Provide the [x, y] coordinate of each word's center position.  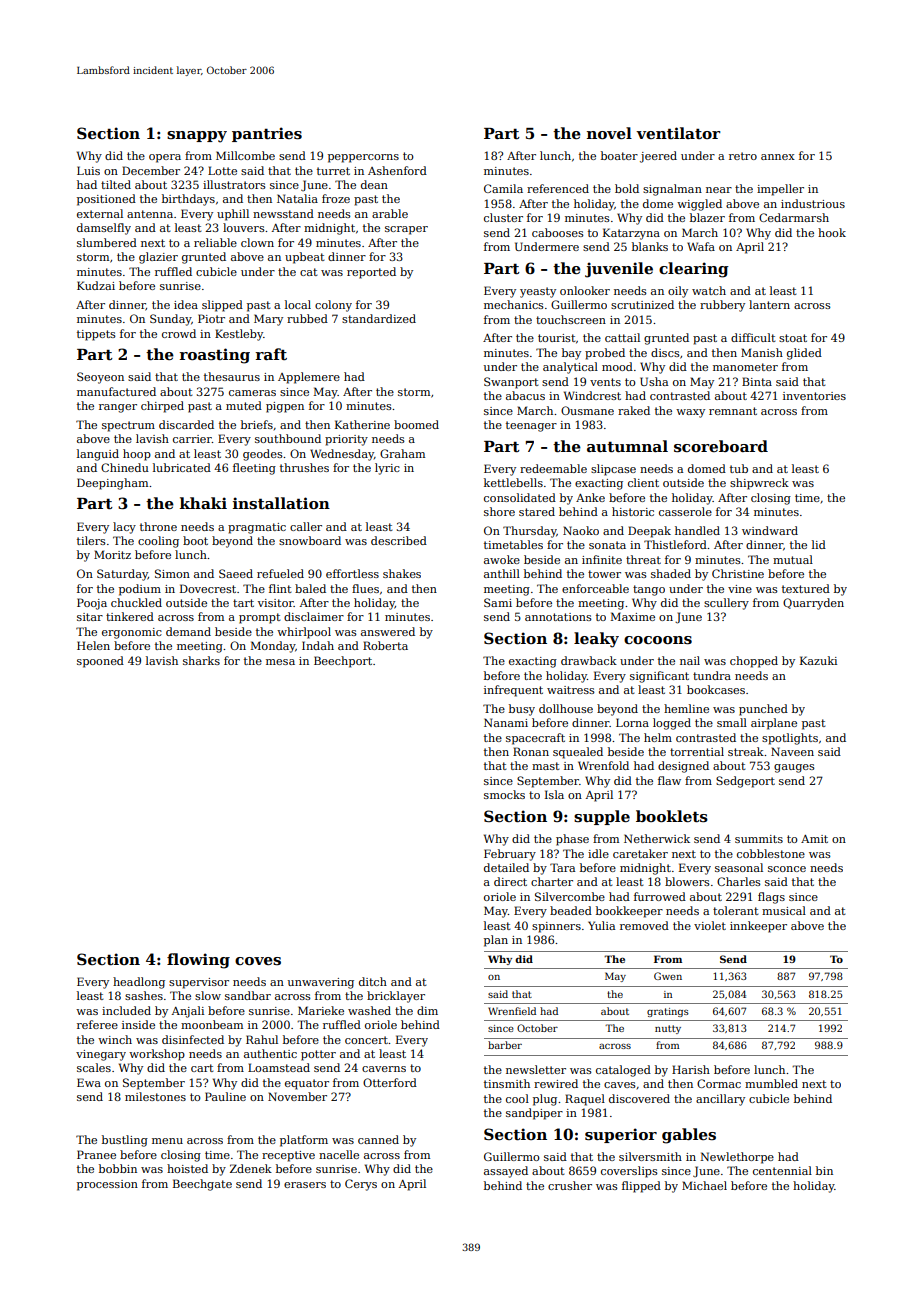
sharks [201, 660]
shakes [402, 573]
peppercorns [363, 158]
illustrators [234, 184]
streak [746, 751]
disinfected [193, 1039]
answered [388, 631]
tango [649, 590]
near [719, 190]
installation [281, 503]
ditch [373, 981]
